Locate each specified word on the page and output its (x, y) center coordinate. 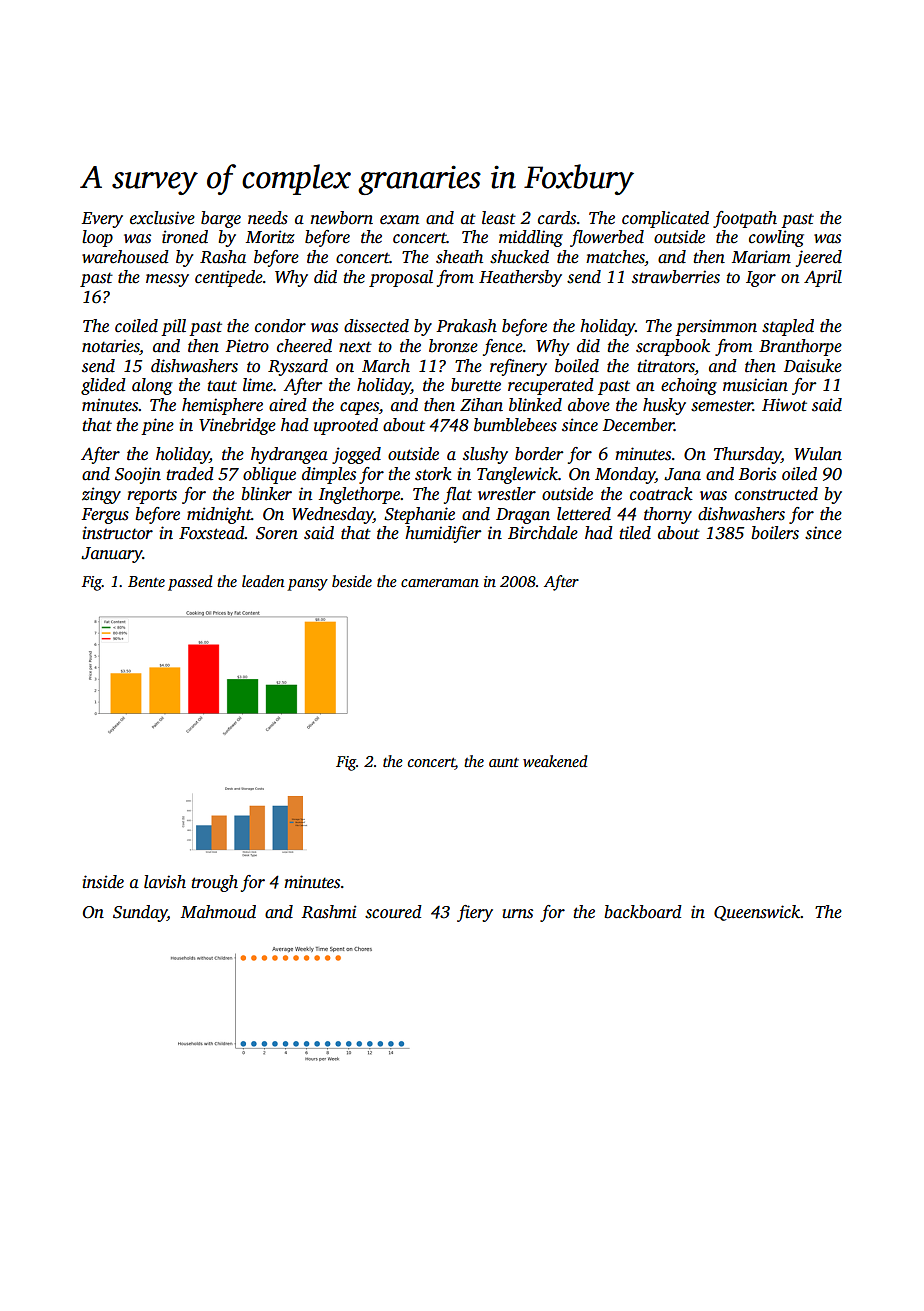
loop (97, 238)
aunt (504, 762)
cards (557, 218)
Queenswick (757, 913)
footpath (745, 219)
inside (103, 882)
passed (190, 583)
